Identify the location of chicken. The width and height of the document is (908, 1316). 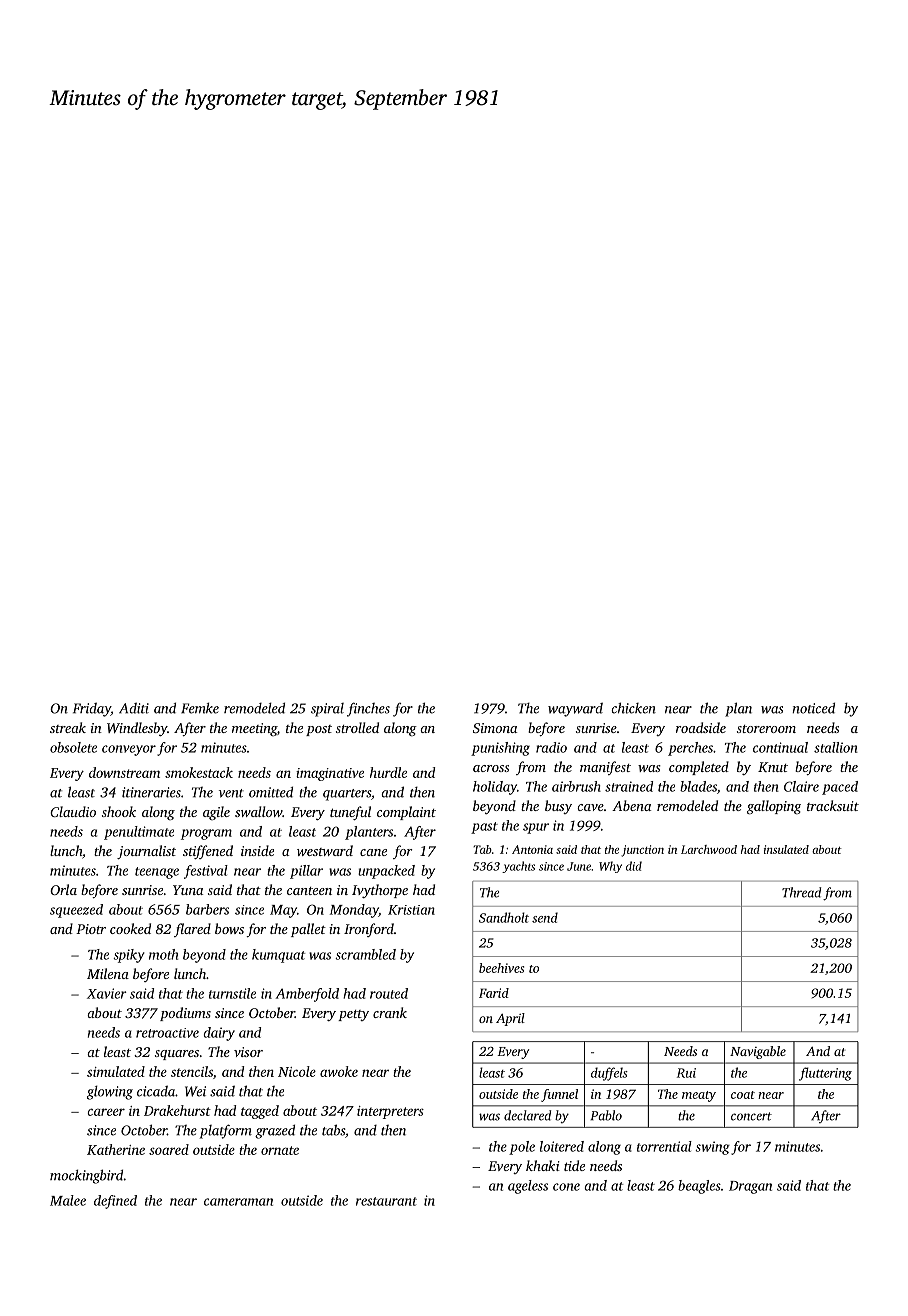
(633, 708).
